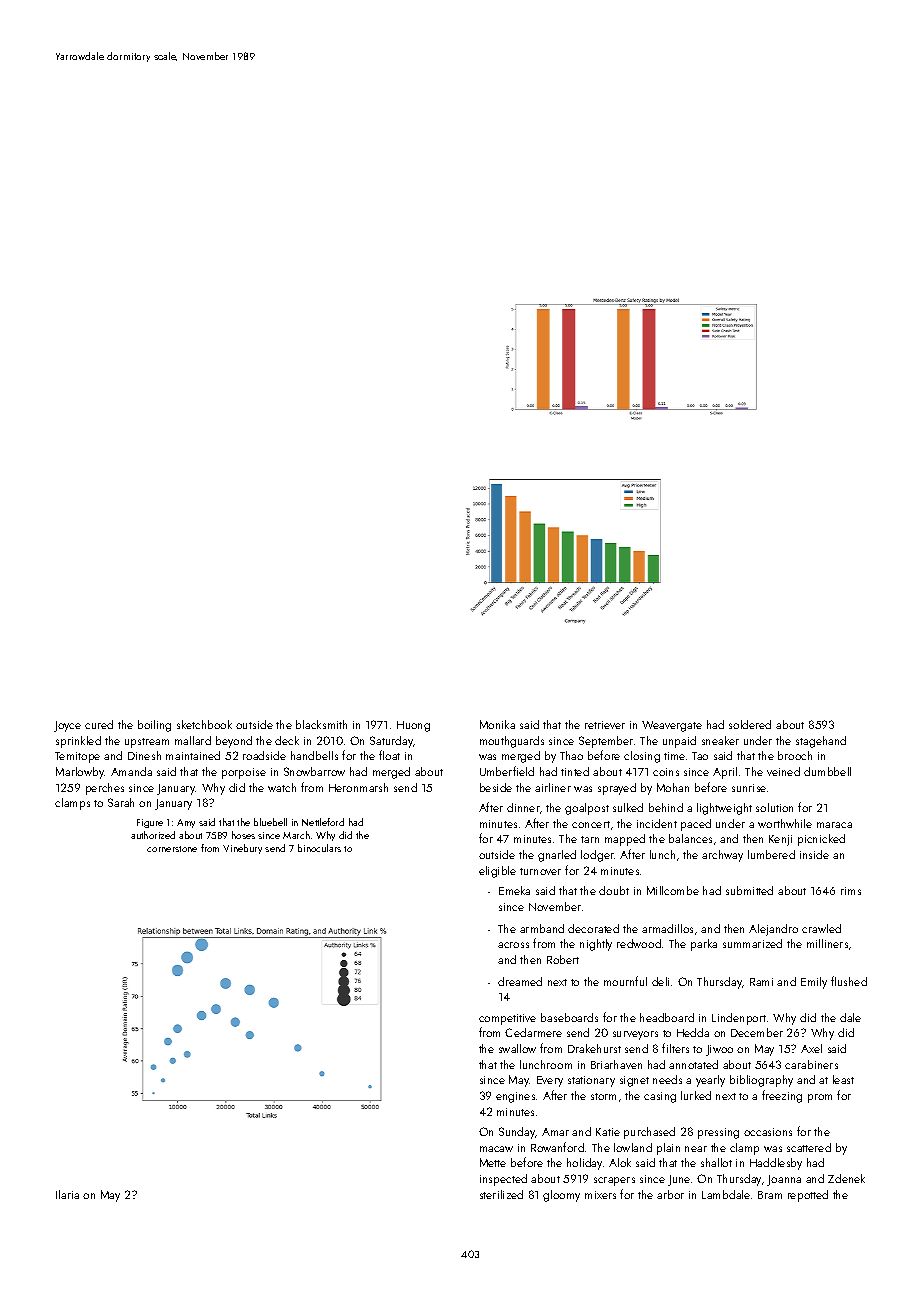  What do you see at coordinates (770, 1195) in the image?
I see `Bram` at bounding box center [770, 1195].
